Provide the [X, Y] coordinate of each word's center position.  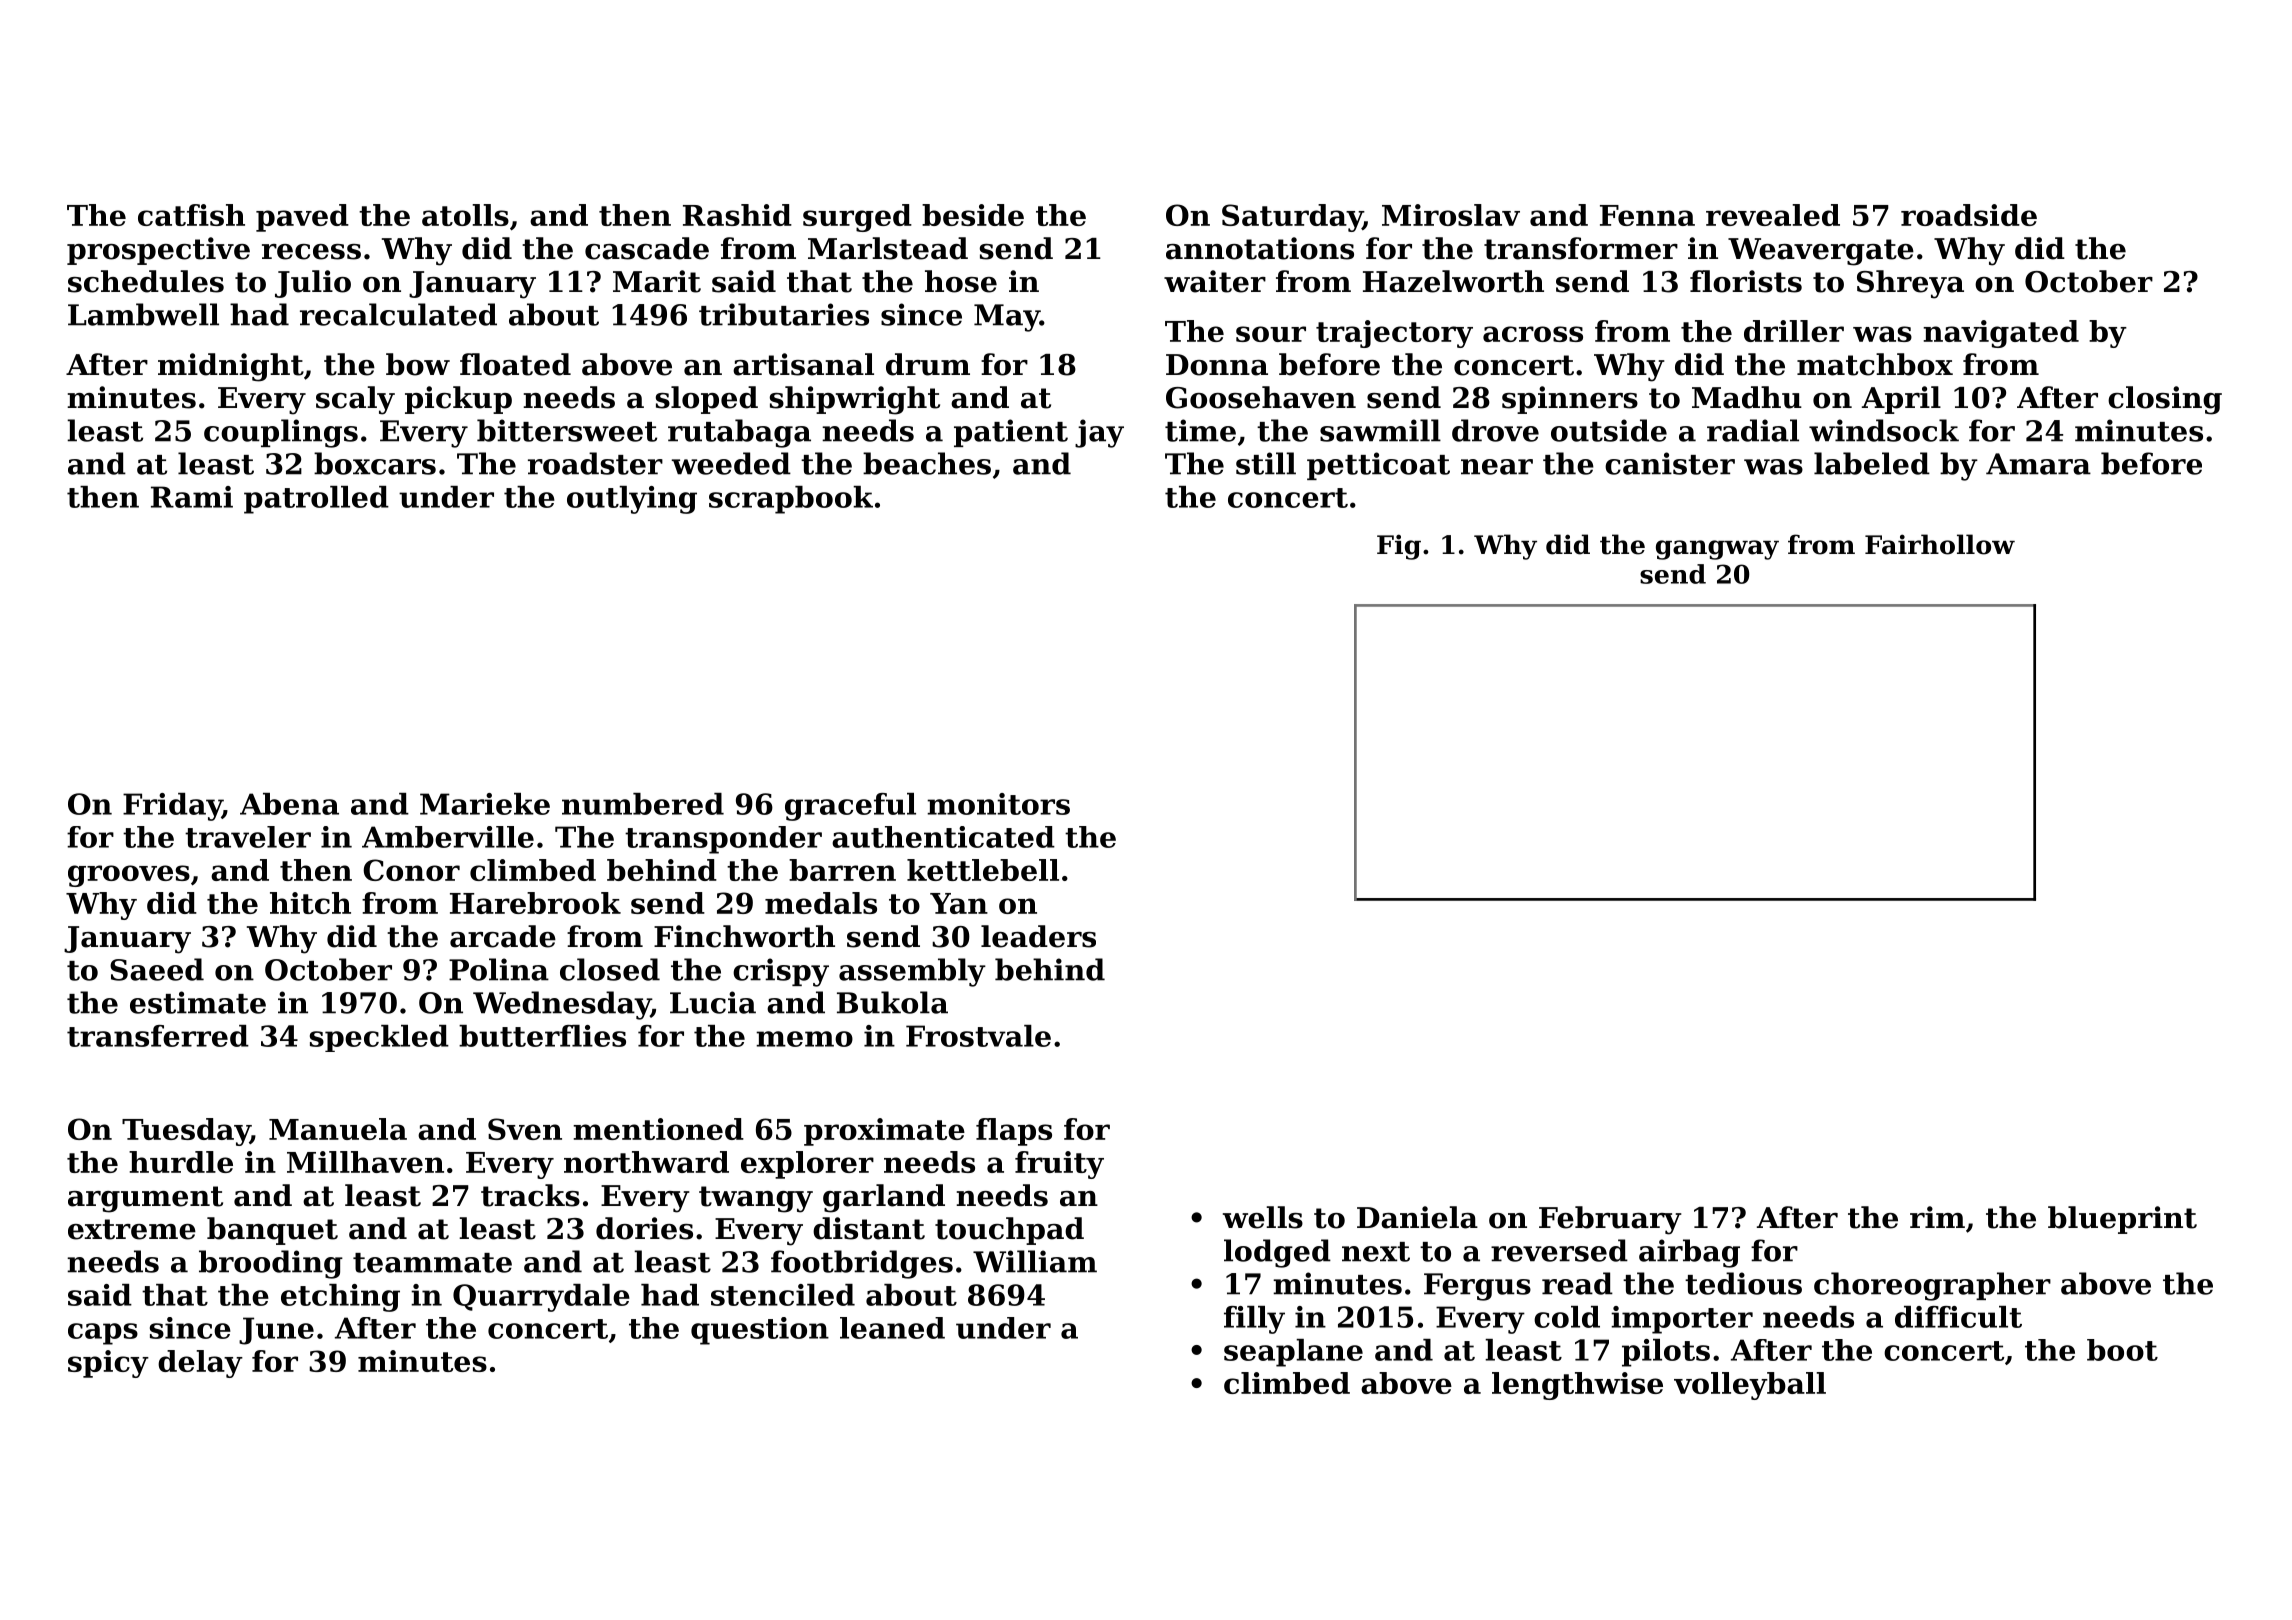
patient [1011, 433]
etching [340, 1298]
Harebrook [535, 903]
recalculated [398, 314]
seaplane [1293, 1353]
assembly [912, 972]
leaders [1038, 936]
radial [1753, 430]
